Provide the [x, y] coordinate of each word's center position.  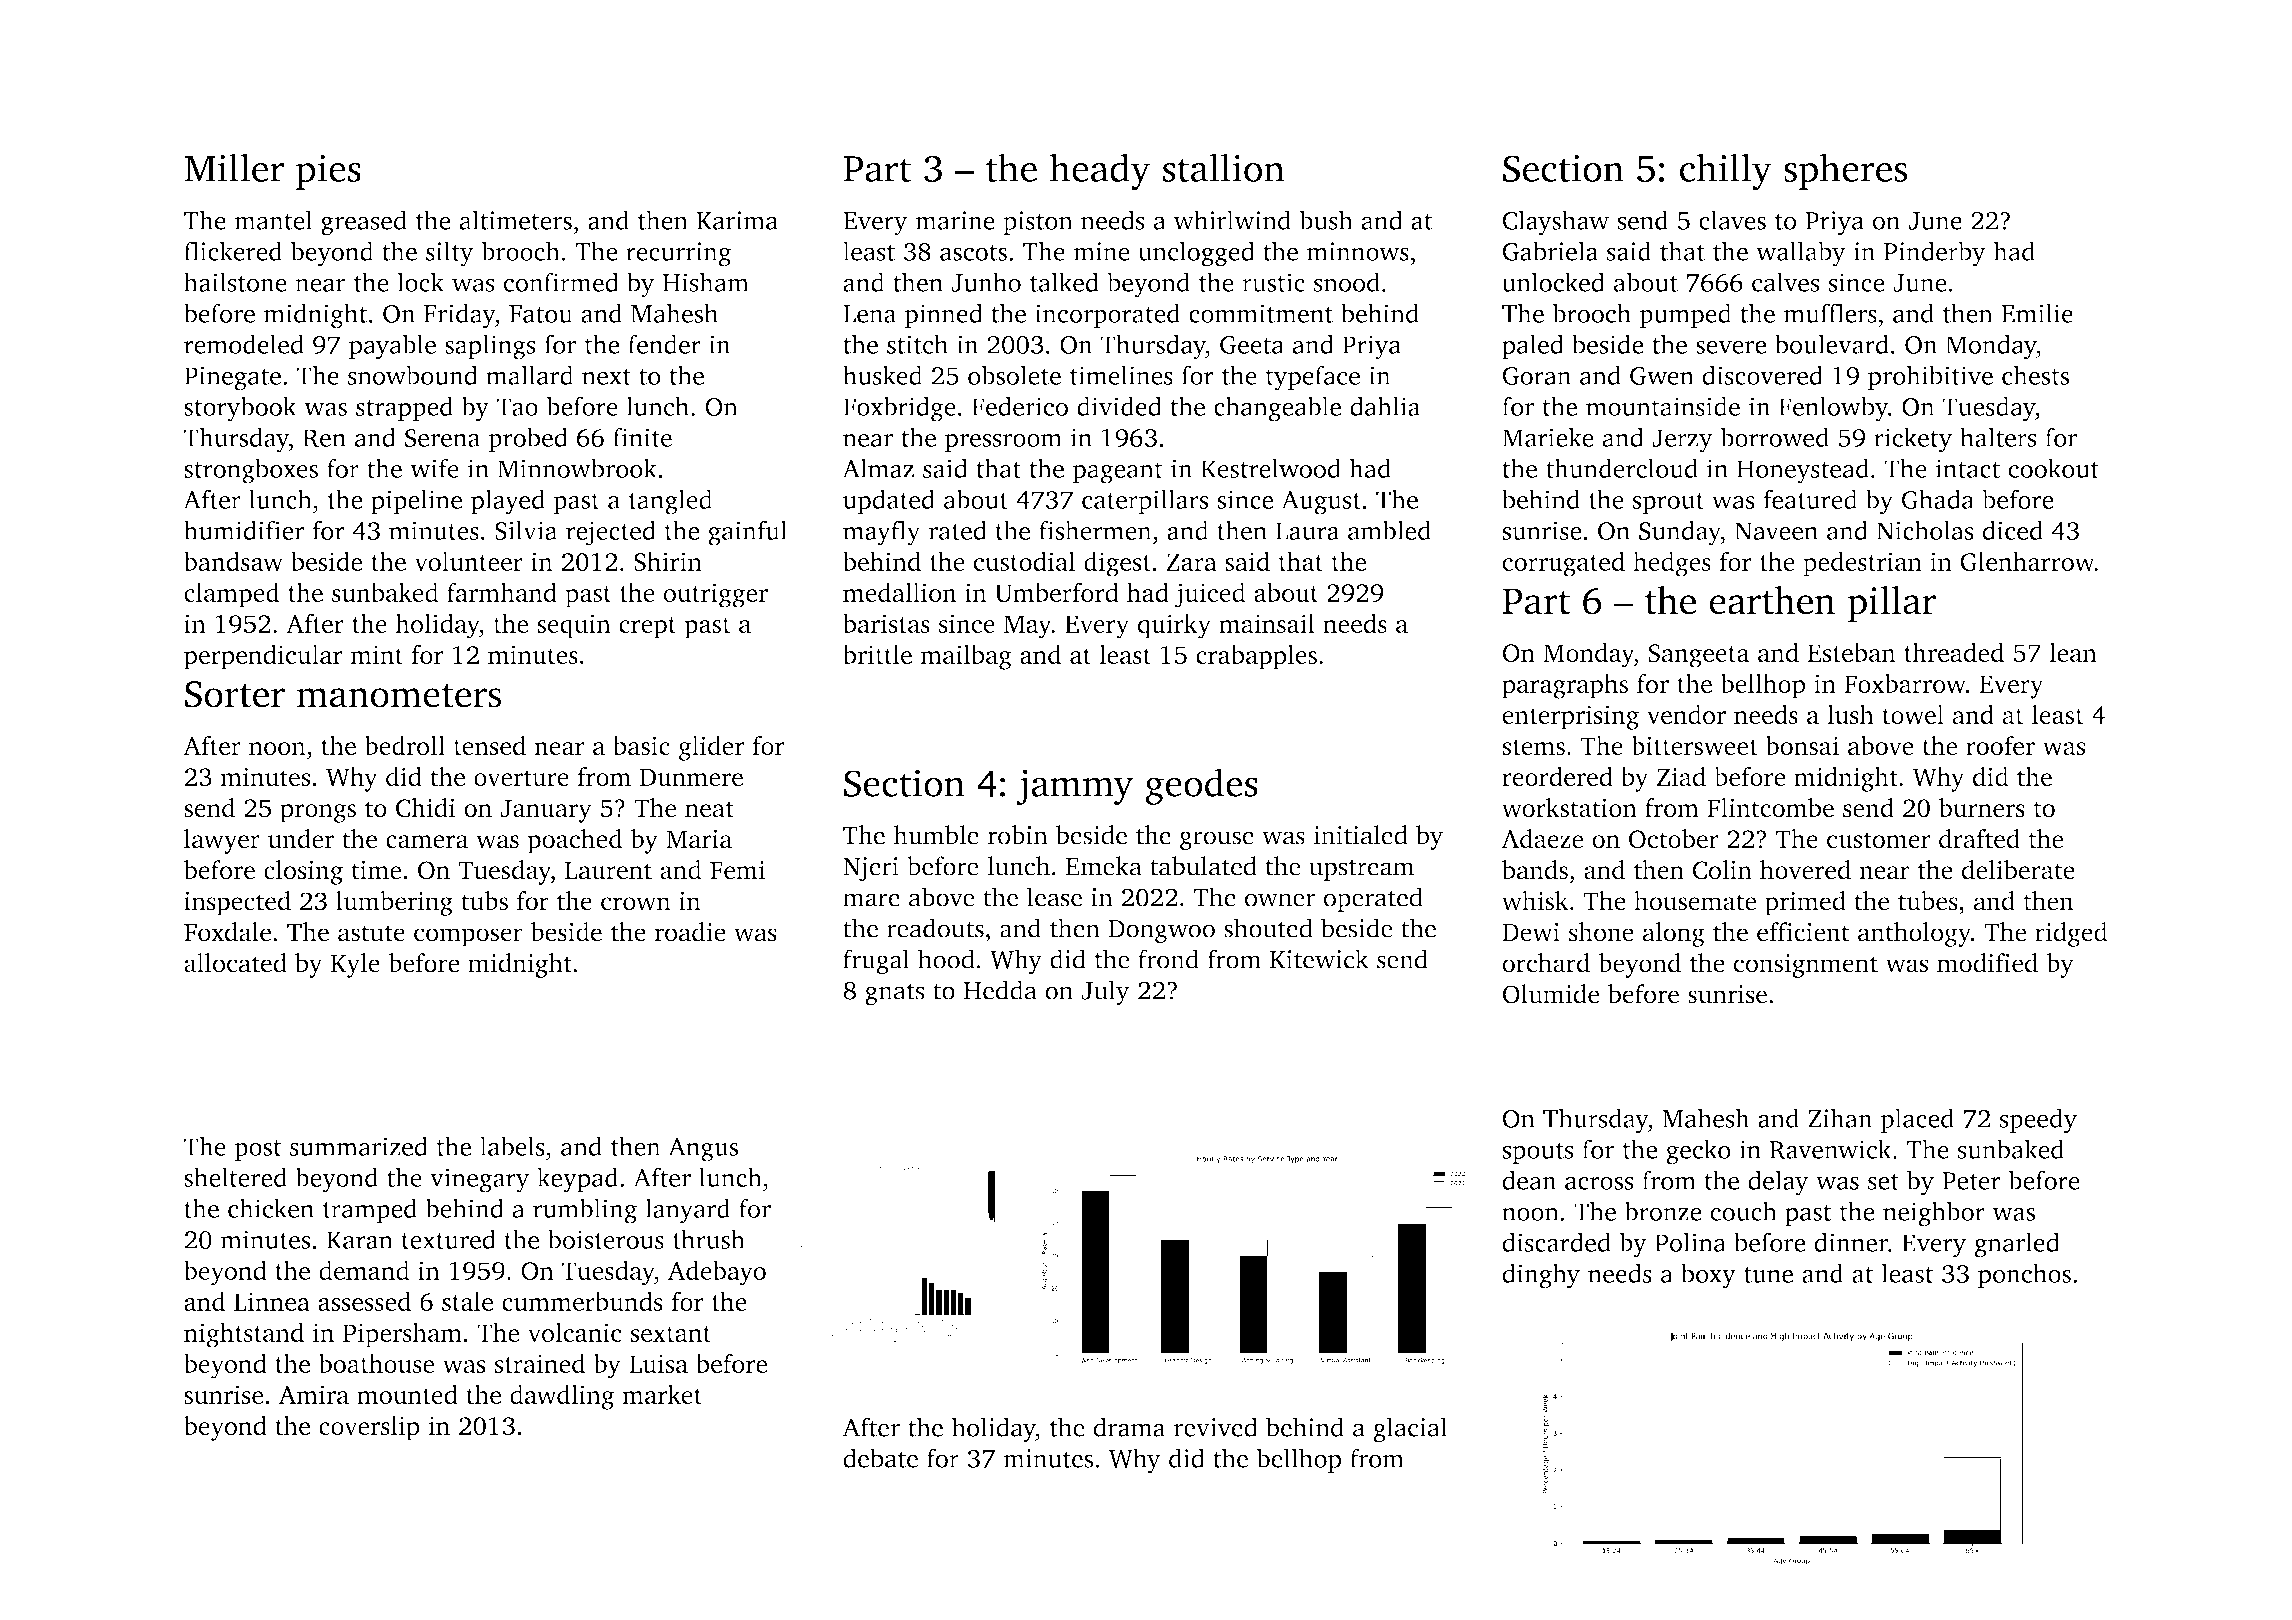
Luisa [658, 1363]
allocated [235, 963]
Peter [1971, 1181]
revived [1216, 1427]
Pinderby [1935, 254]
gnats [894, 995]
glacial [1410, 1430]
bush [1326, 220]
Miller [234, 167]
